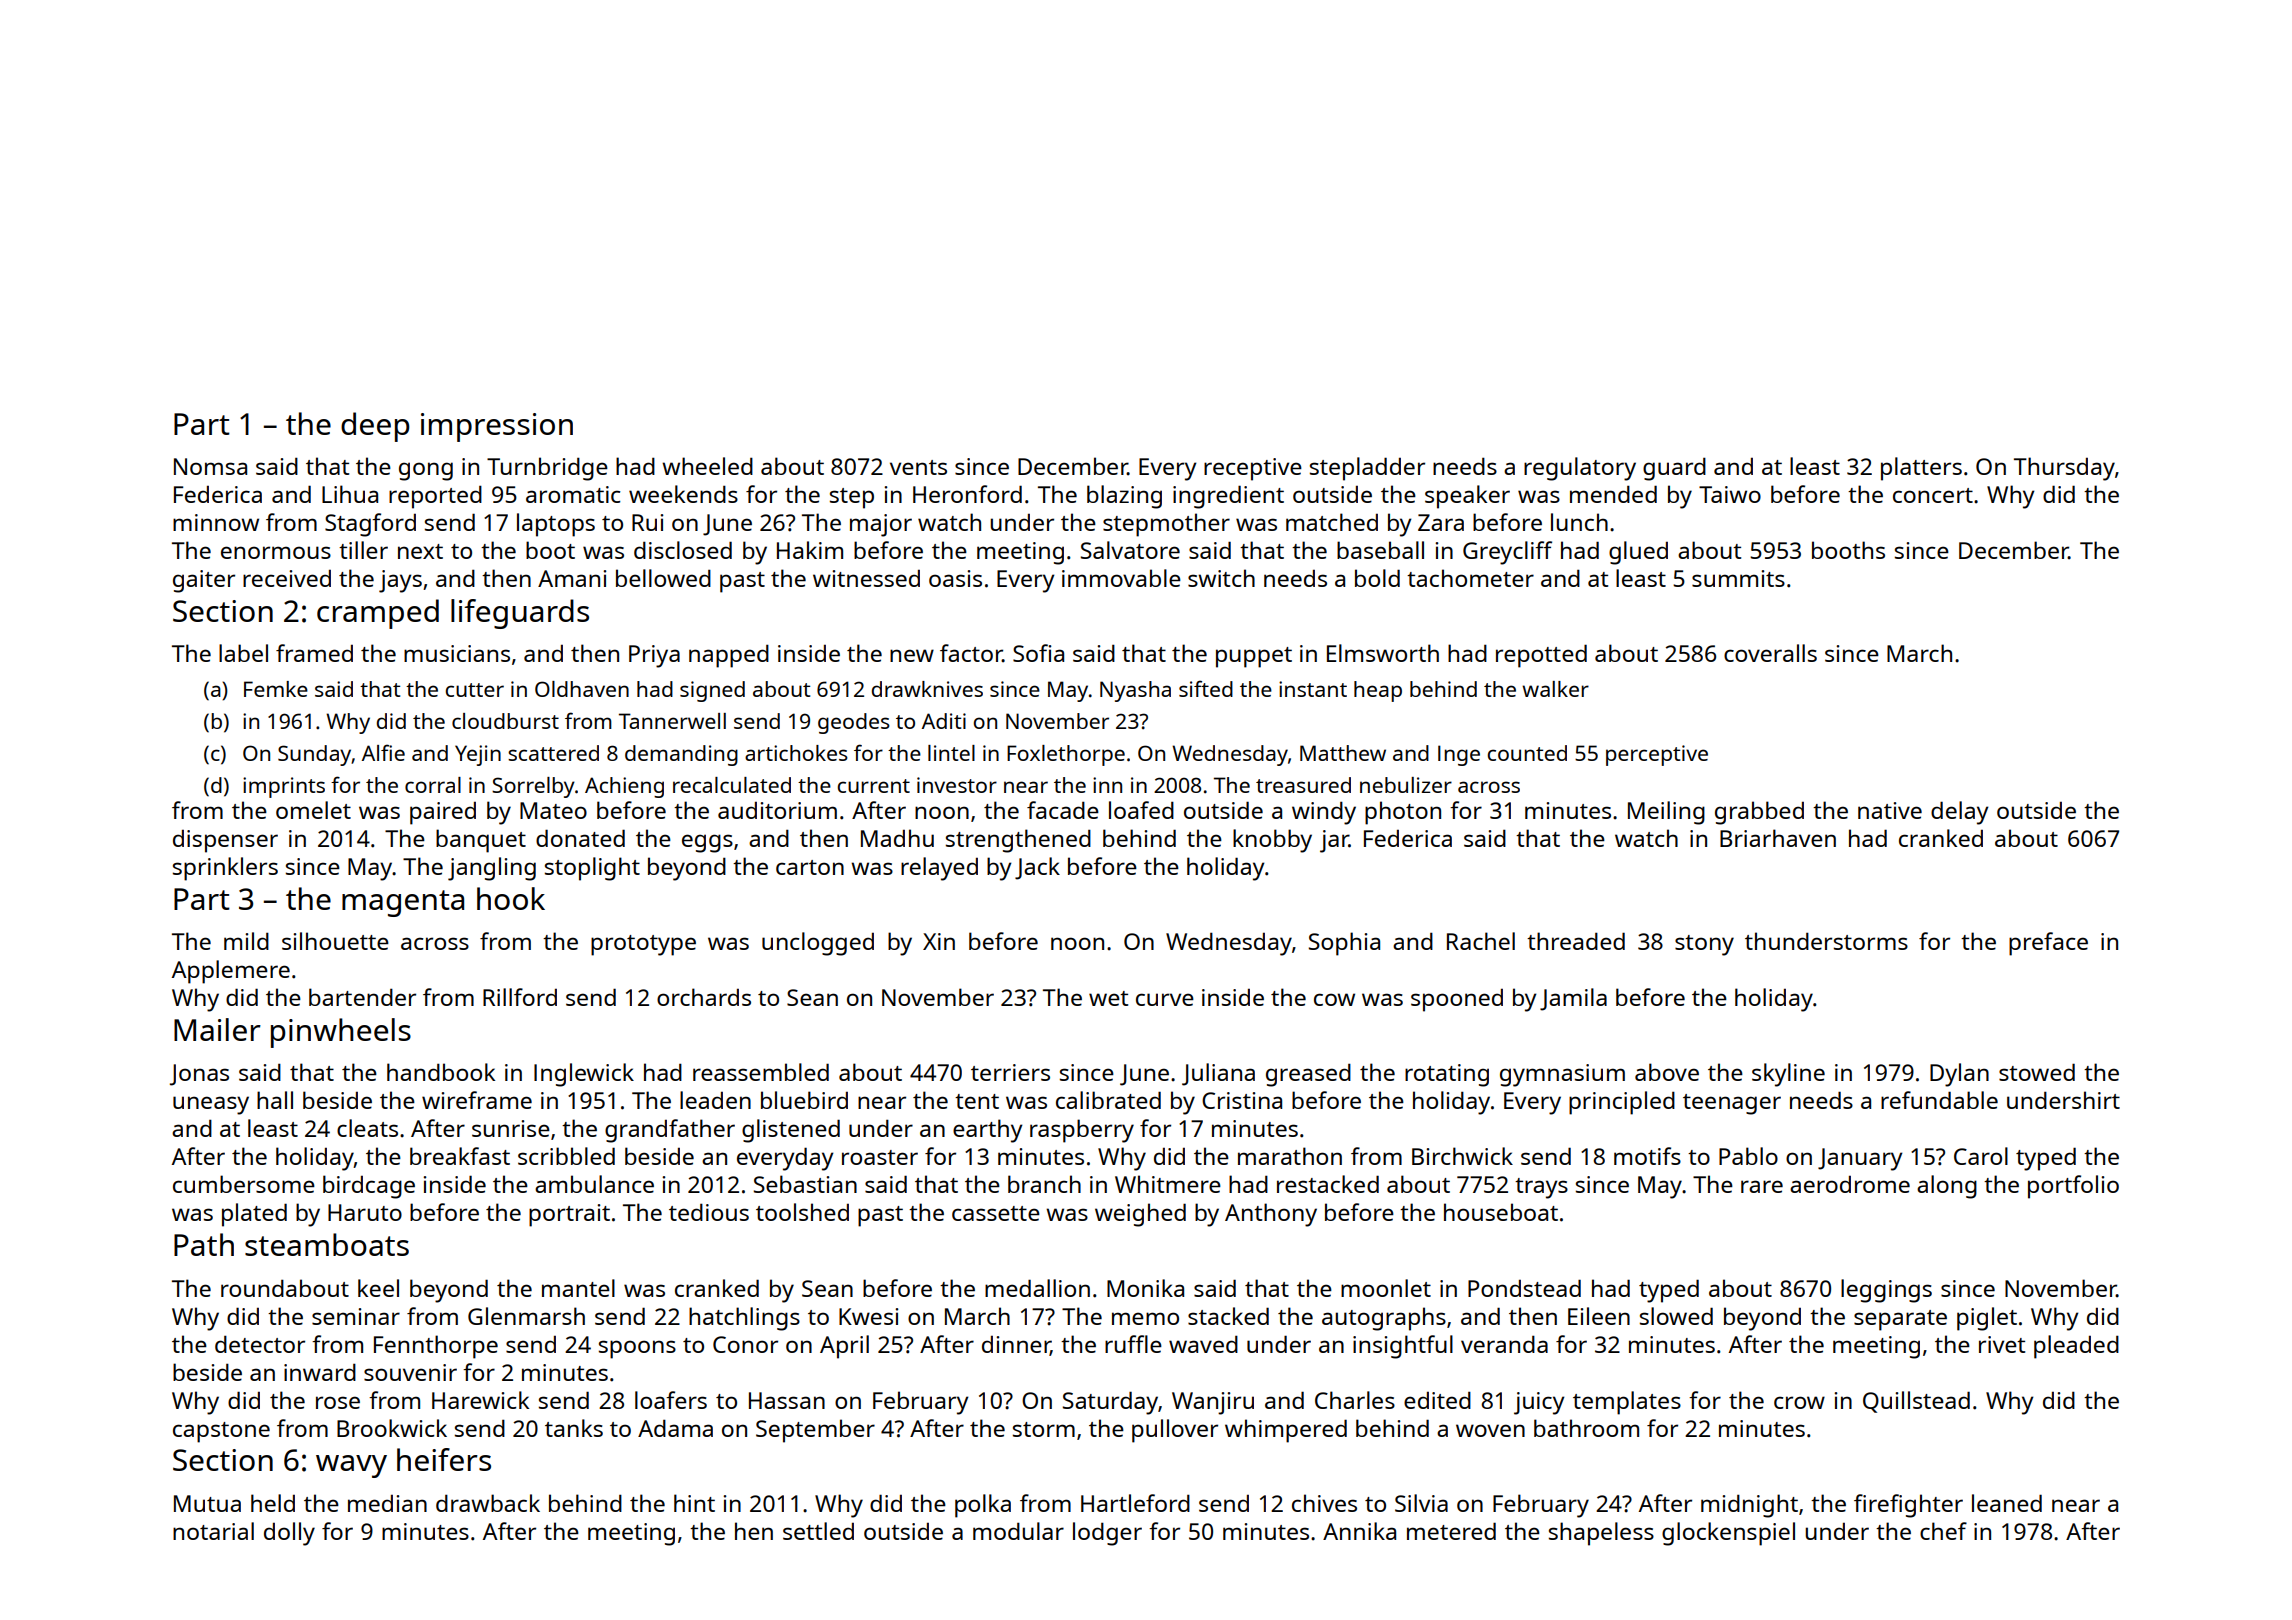  I want to click on chef, so click(1943, 1531).
